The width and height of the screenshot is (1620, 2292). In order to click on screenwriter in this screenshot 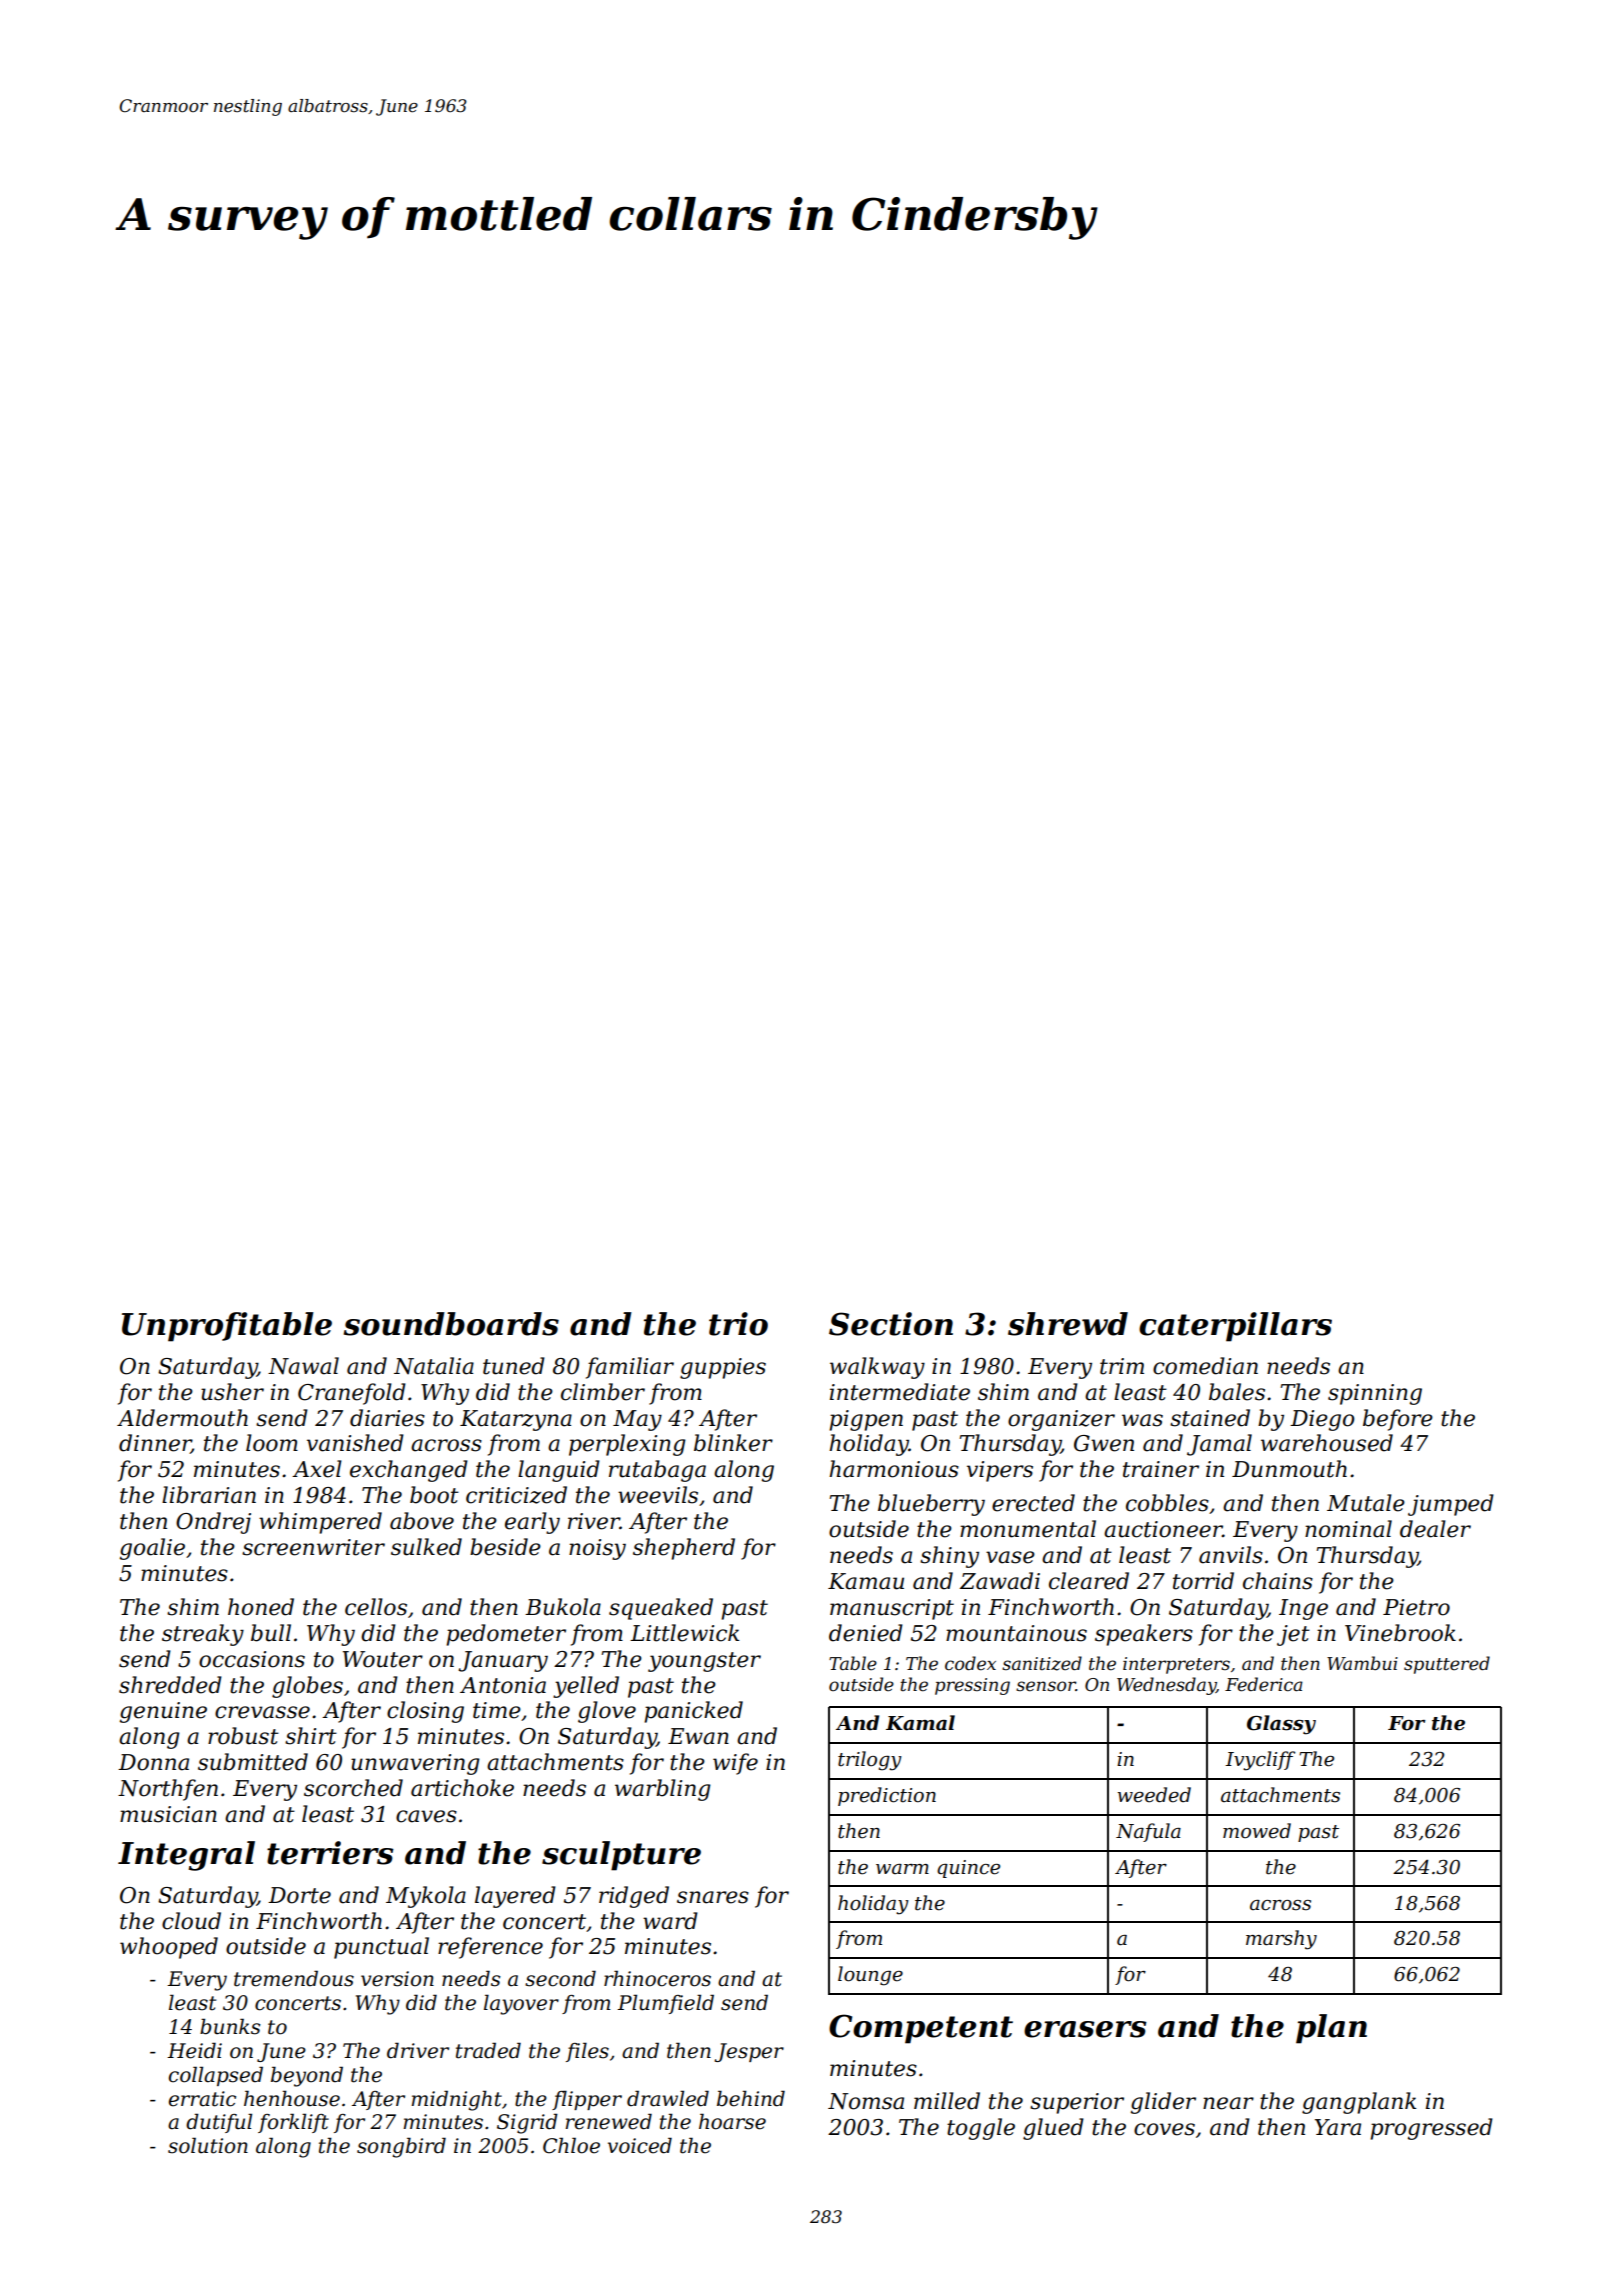, I will do `click(313, 1547)`.
